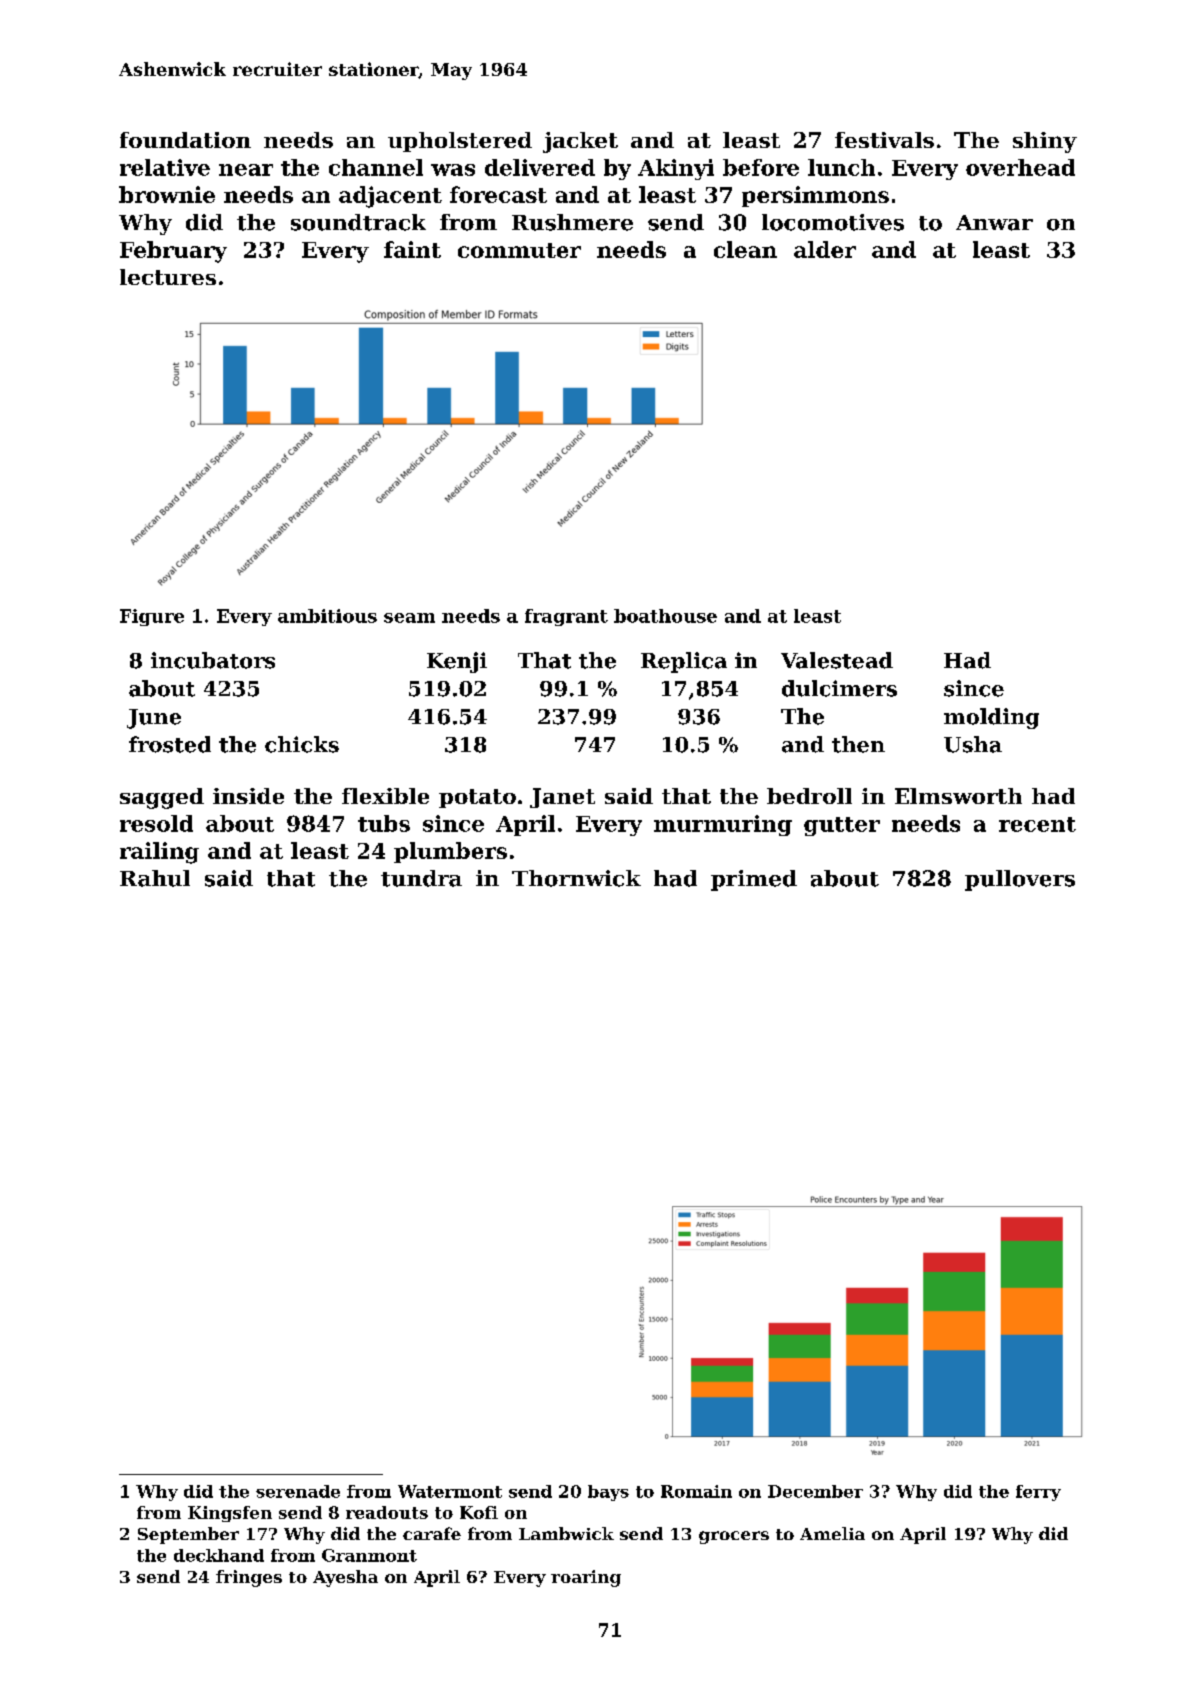 The image size is (1195, 1690). Describe the element at coordinates (298, 1491) in the screenshot. I see `serenade` at that location.
